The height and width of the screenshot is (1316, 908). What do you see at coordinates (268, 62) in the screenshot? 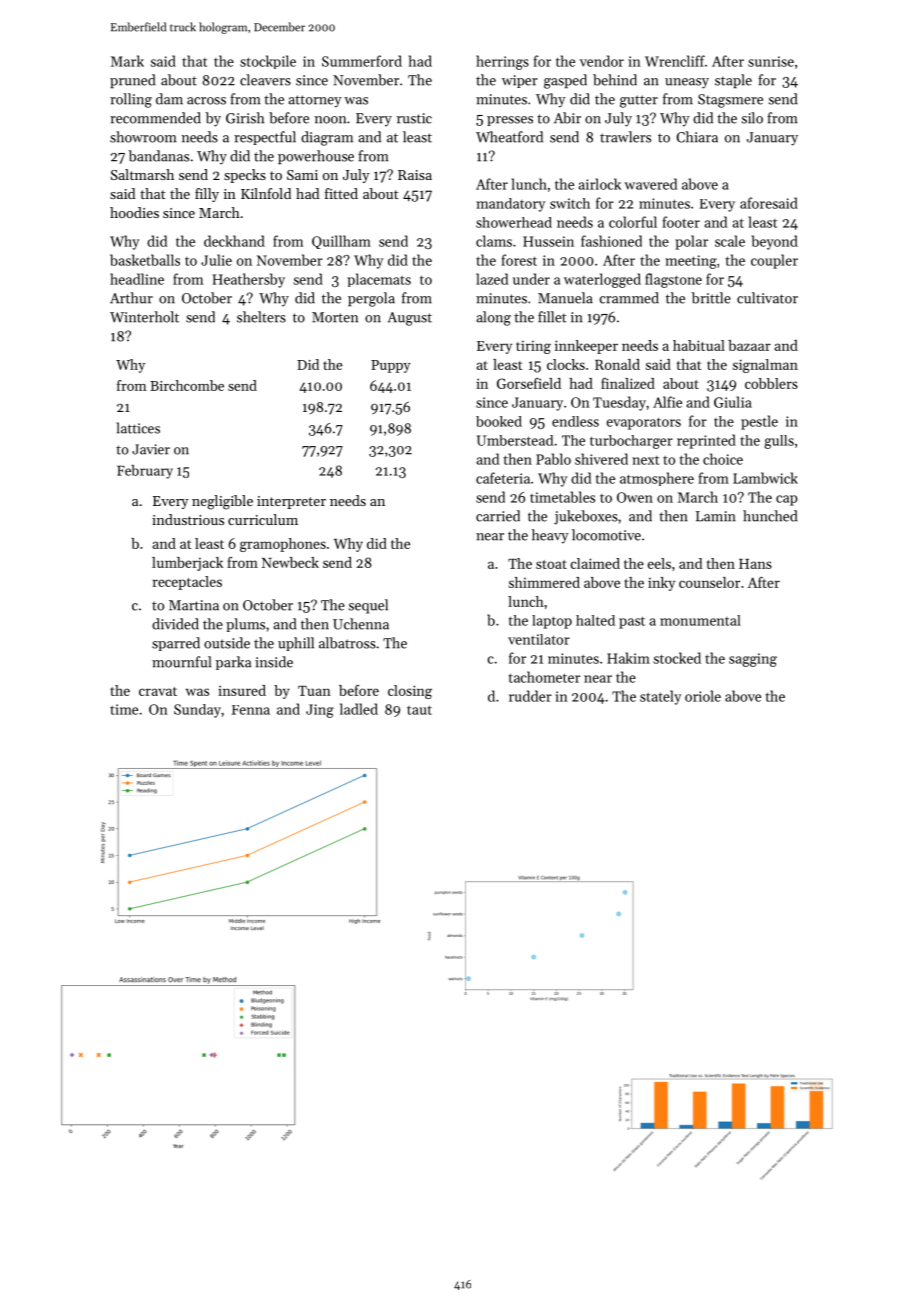
I see `stockpile` at bounding box center [268, 62].
